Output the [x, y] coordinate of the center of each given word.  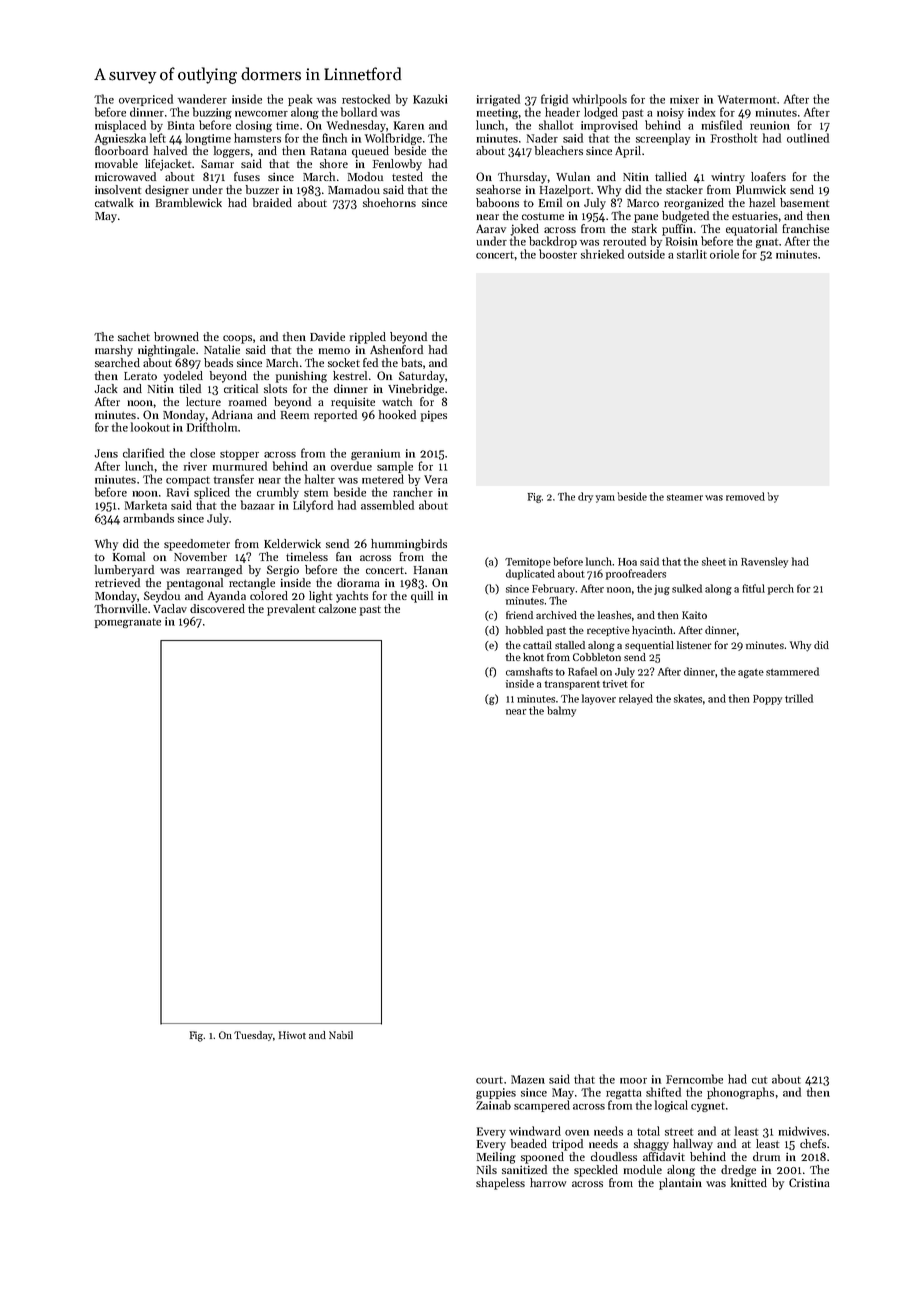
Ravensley [764, 562]
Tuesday [253, 1036]
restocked [366, 99]
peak [300, 100]
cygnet [708, 1107]
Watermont [747, 99]
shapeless [500, 1184]
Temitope [528, 563]
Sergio [283, 571]
